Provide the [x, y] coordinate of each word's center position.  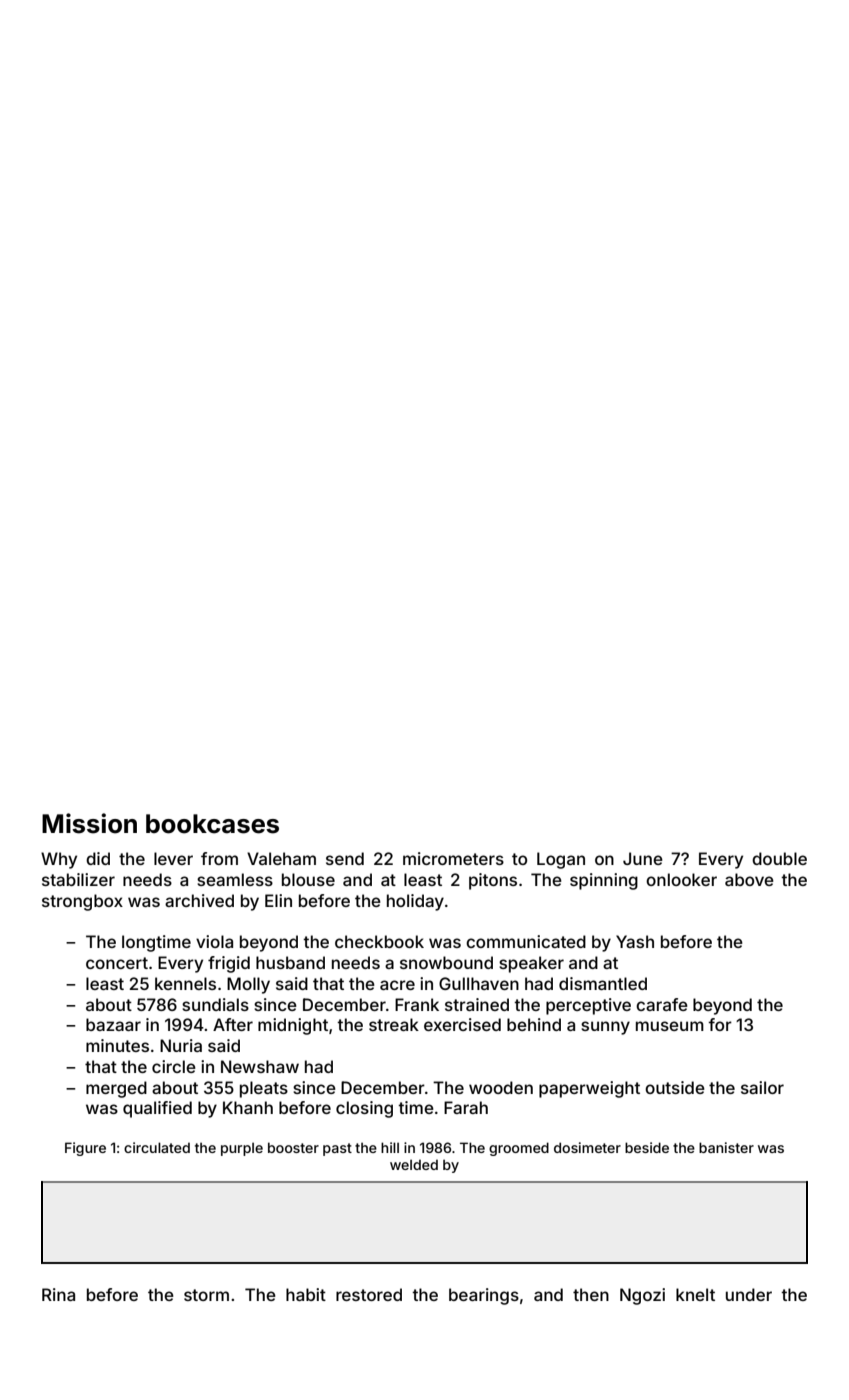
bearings [484, 1296]
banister [726, 1147]
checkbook [379, 941]
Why [59, 860]
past [337, 1149]
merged [116, 1089]
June [643, 858]
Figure [85, 1149]
